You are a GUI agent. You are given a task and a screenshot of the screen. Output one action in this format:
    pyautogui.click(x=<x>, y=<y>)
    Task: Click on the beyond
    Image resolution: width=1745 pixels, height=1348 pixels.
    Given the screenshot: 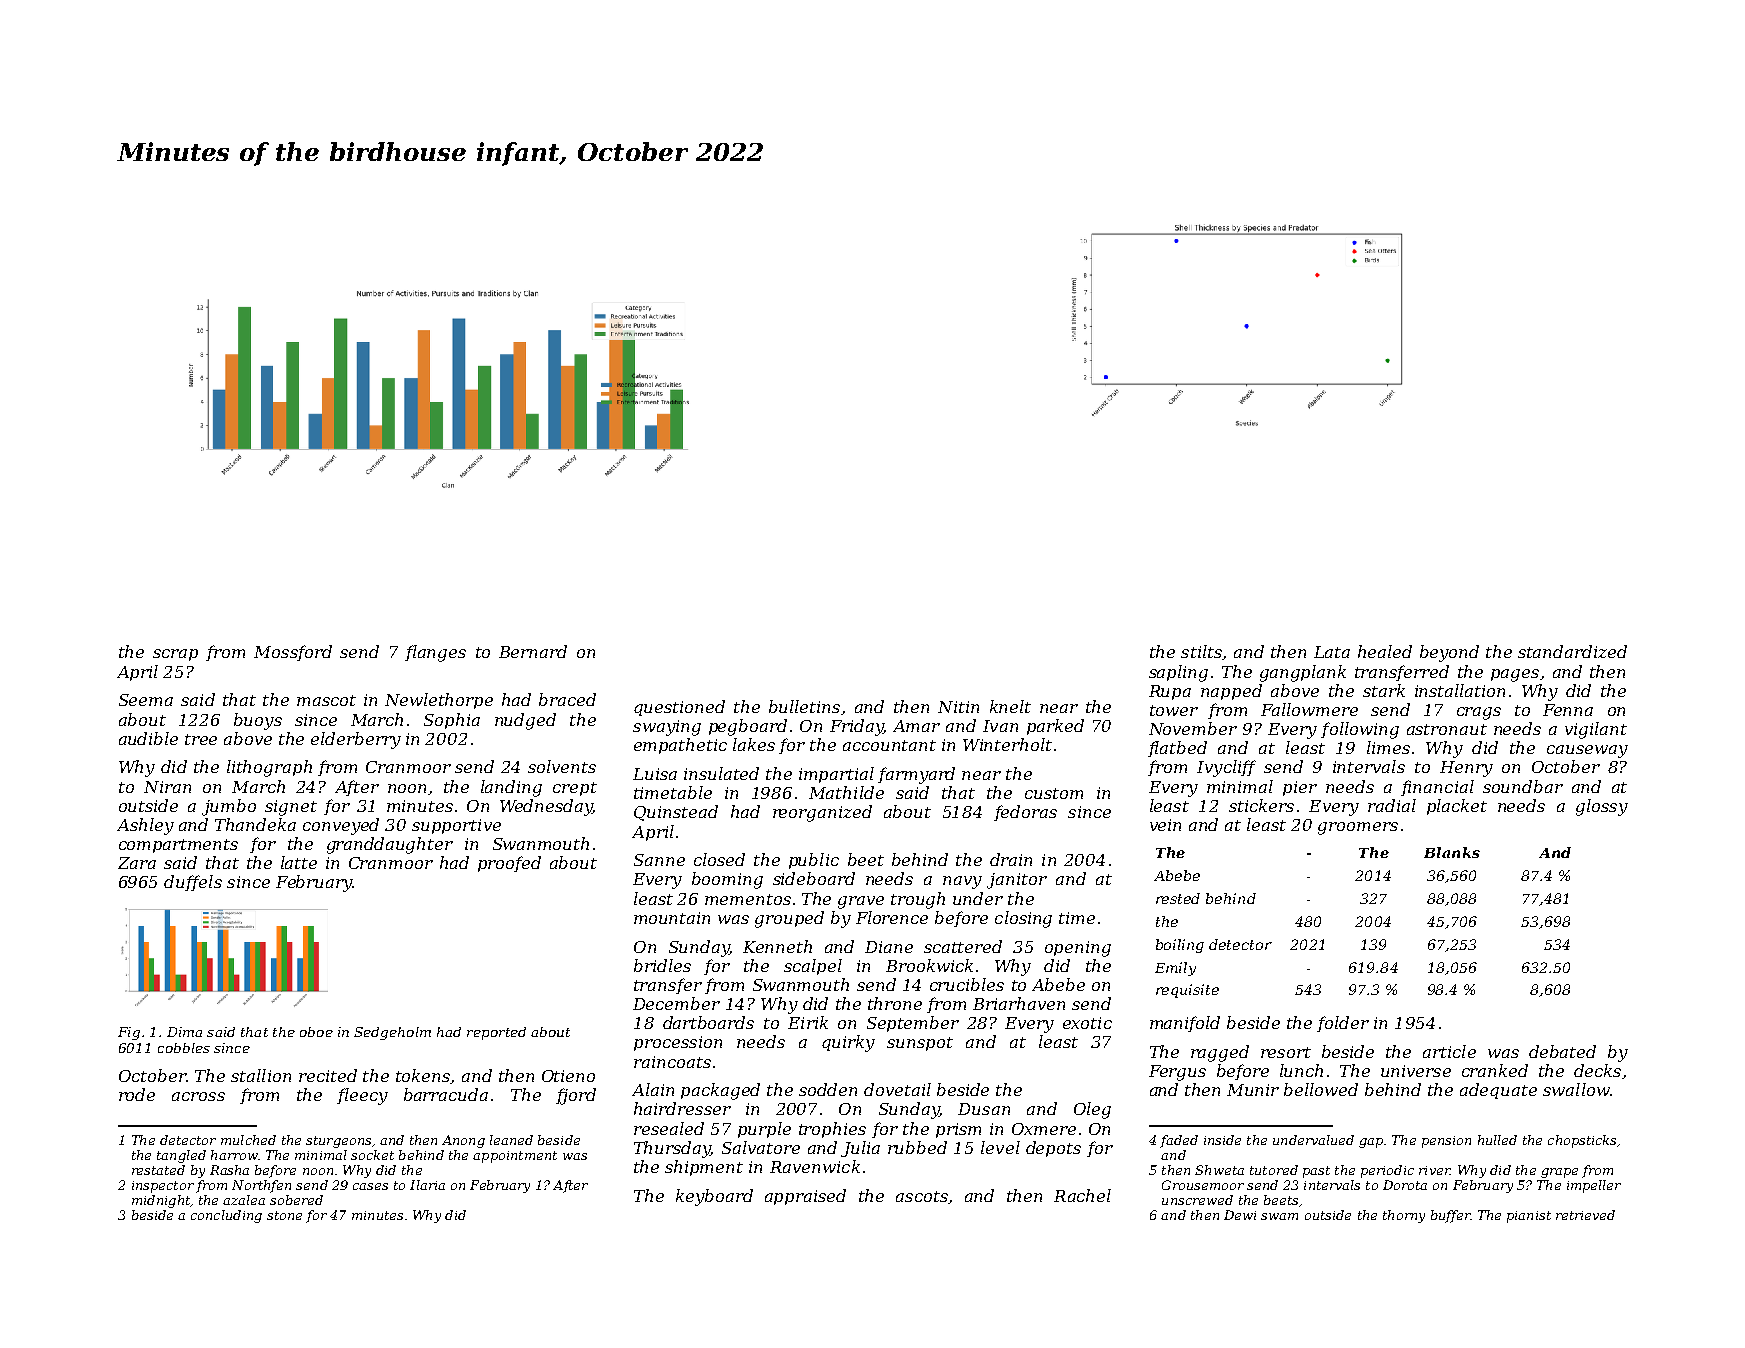 What is the action you would take?
    pyautogui.click(x=1449, y=653)
